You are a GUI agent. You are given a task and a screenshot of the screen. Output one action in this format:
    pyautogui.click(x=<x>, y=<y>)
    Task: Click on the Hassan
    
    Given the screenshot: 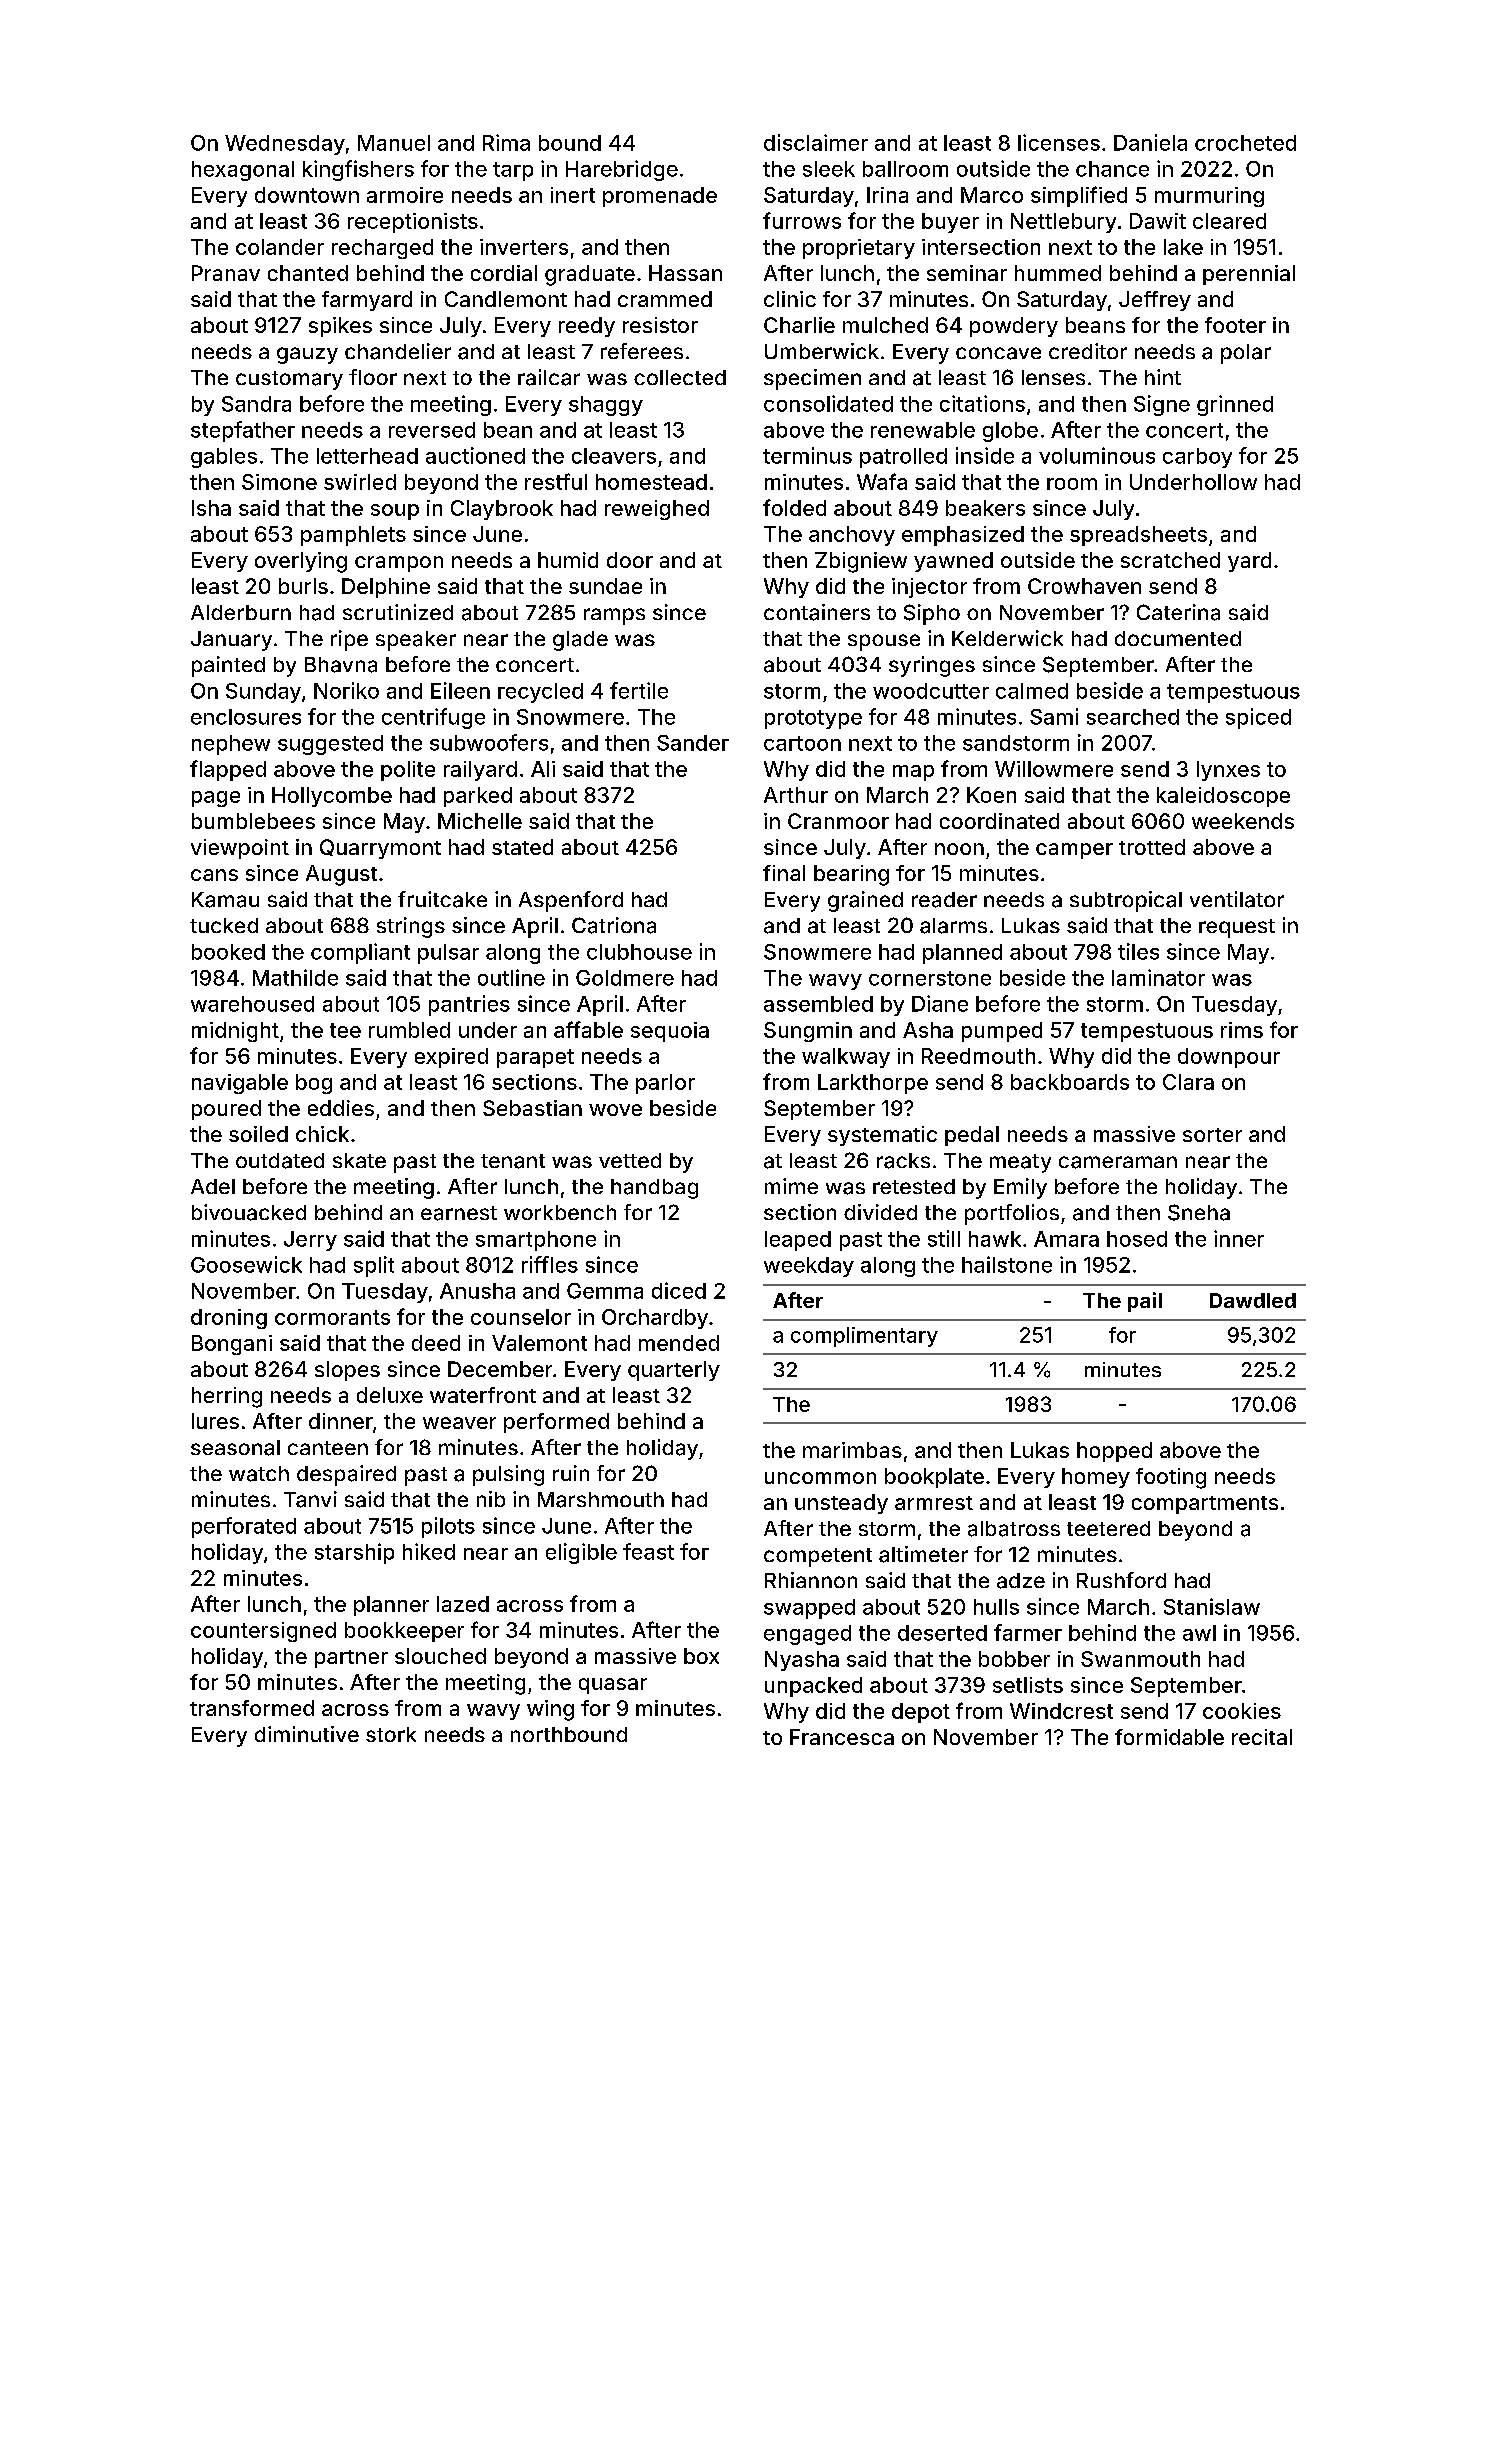 What is the action you would take?
    pyautogui.click(x=685, y=273)
